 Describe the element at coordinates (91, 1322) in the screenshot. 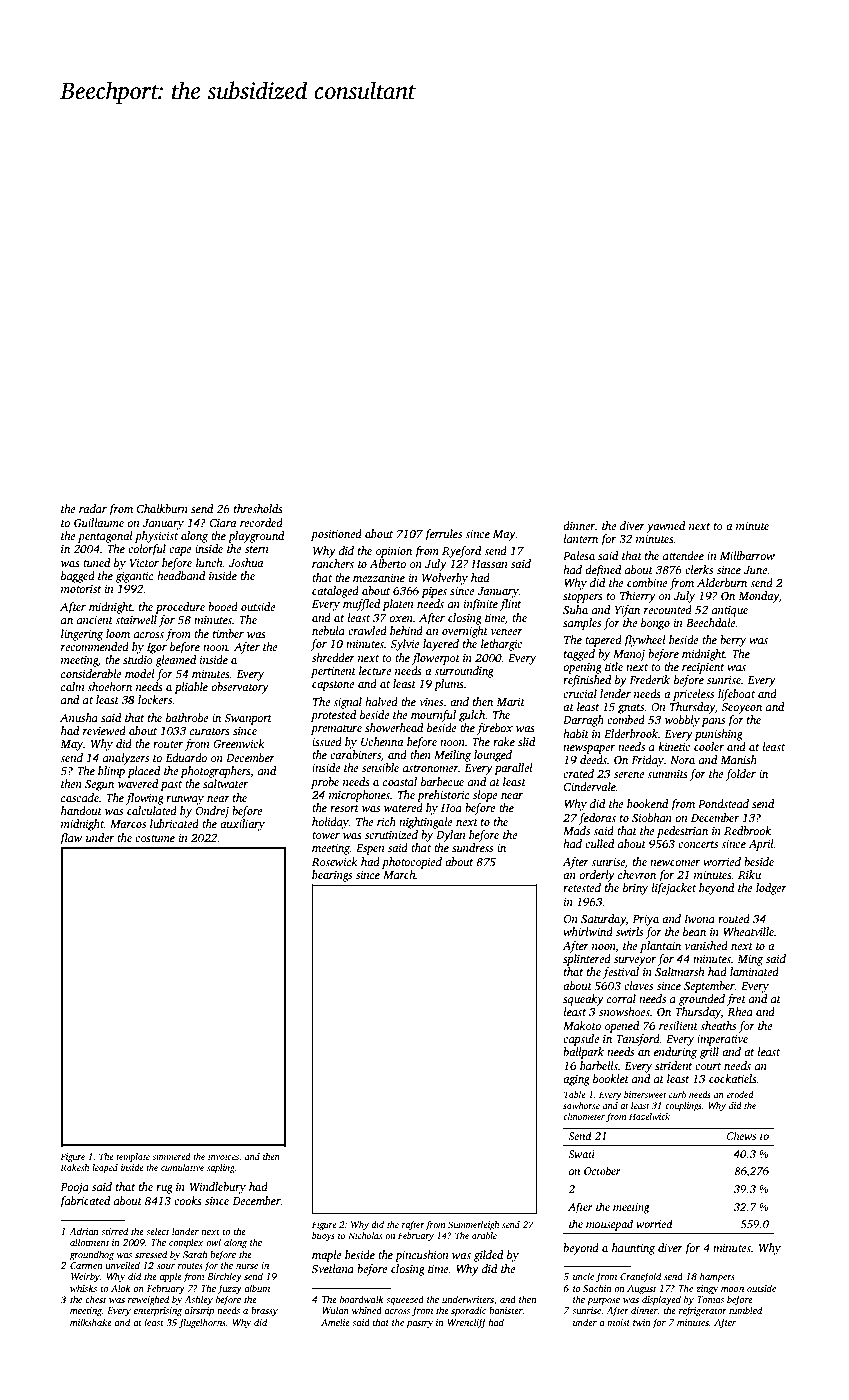

I see `milkshake` at that location.
